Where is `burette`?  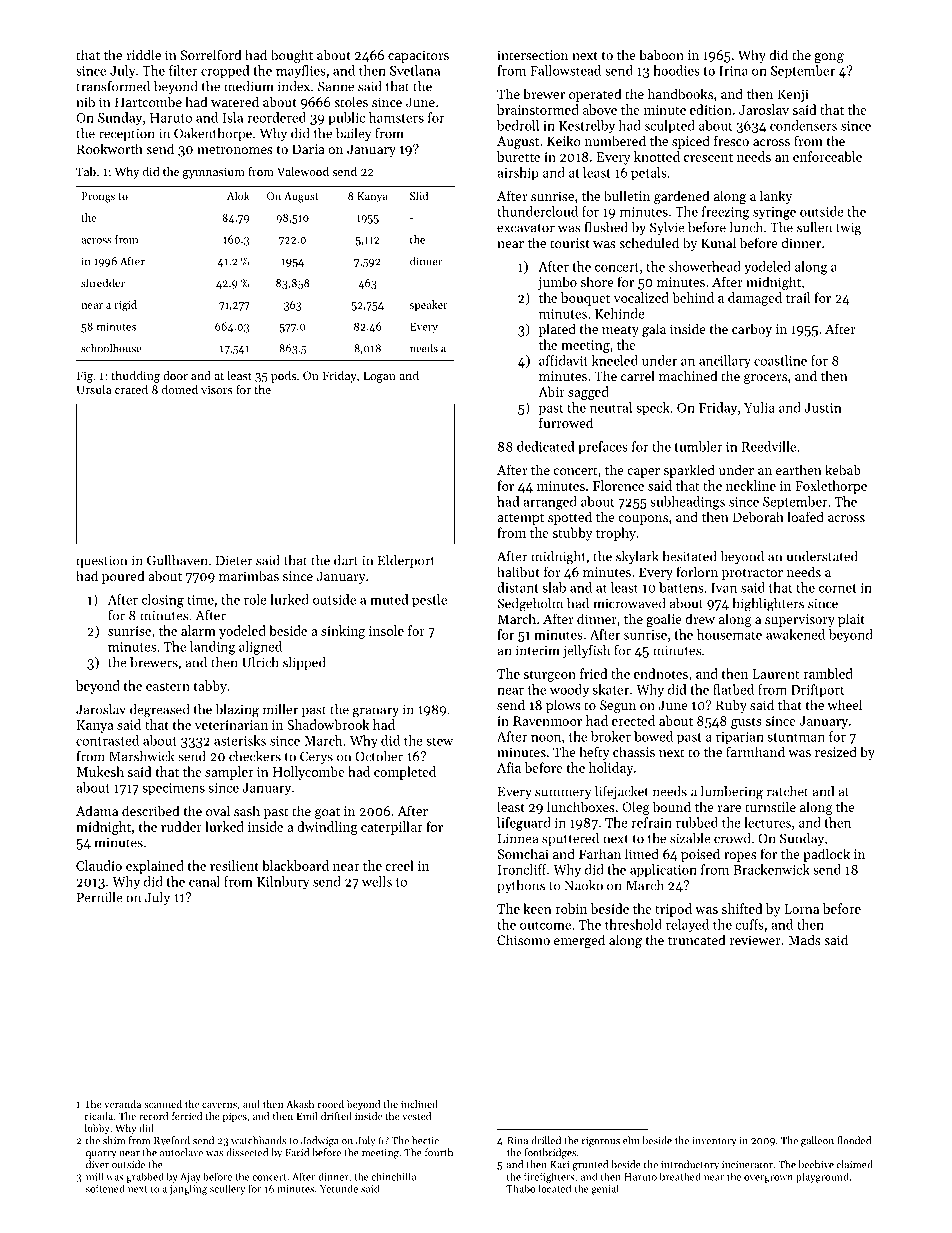
burette is located at coordinates (518, 156).
